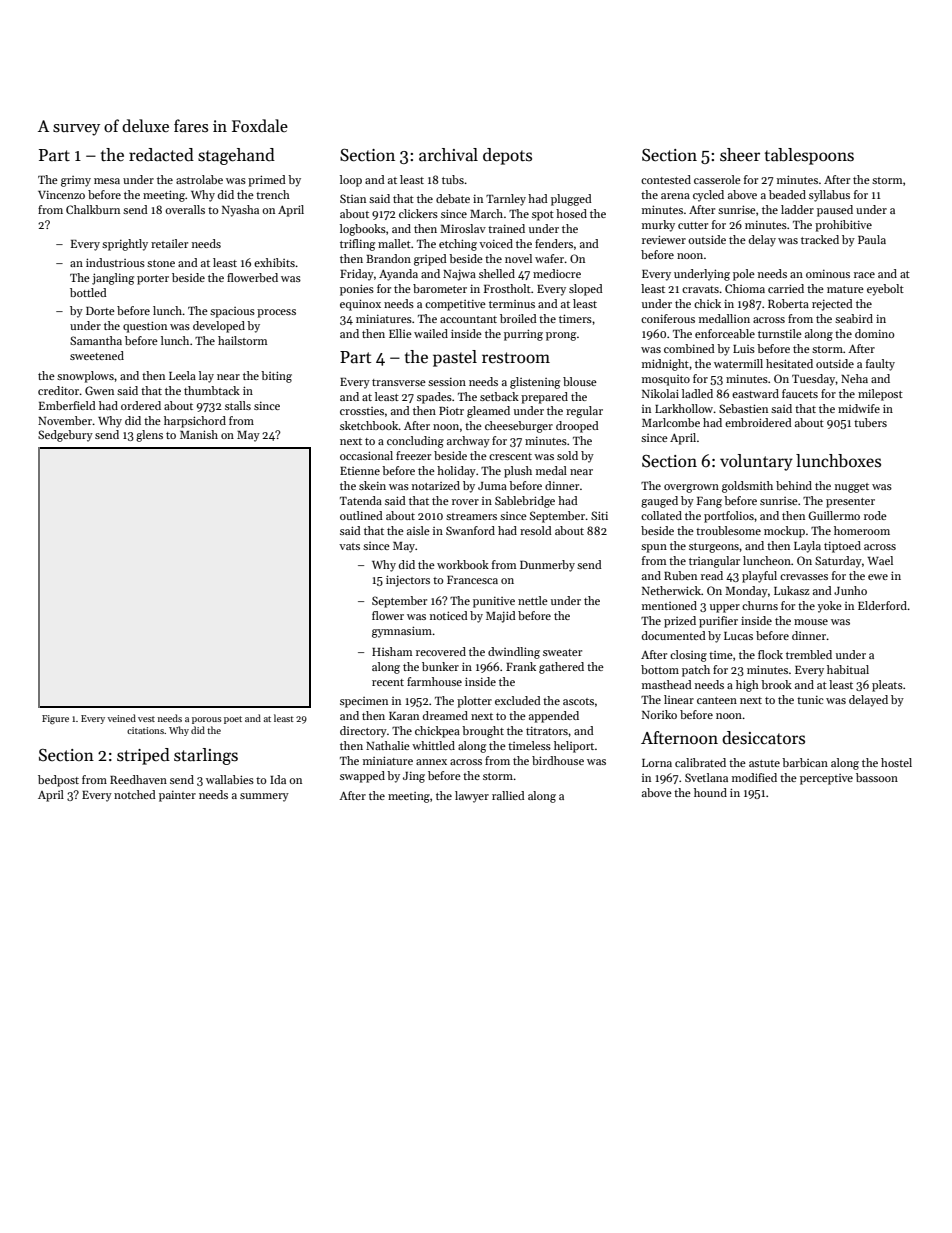  What do you see at coordinates (549, 258) in the screenshot?
I see `wafer` at bounding box center [549, 258].
